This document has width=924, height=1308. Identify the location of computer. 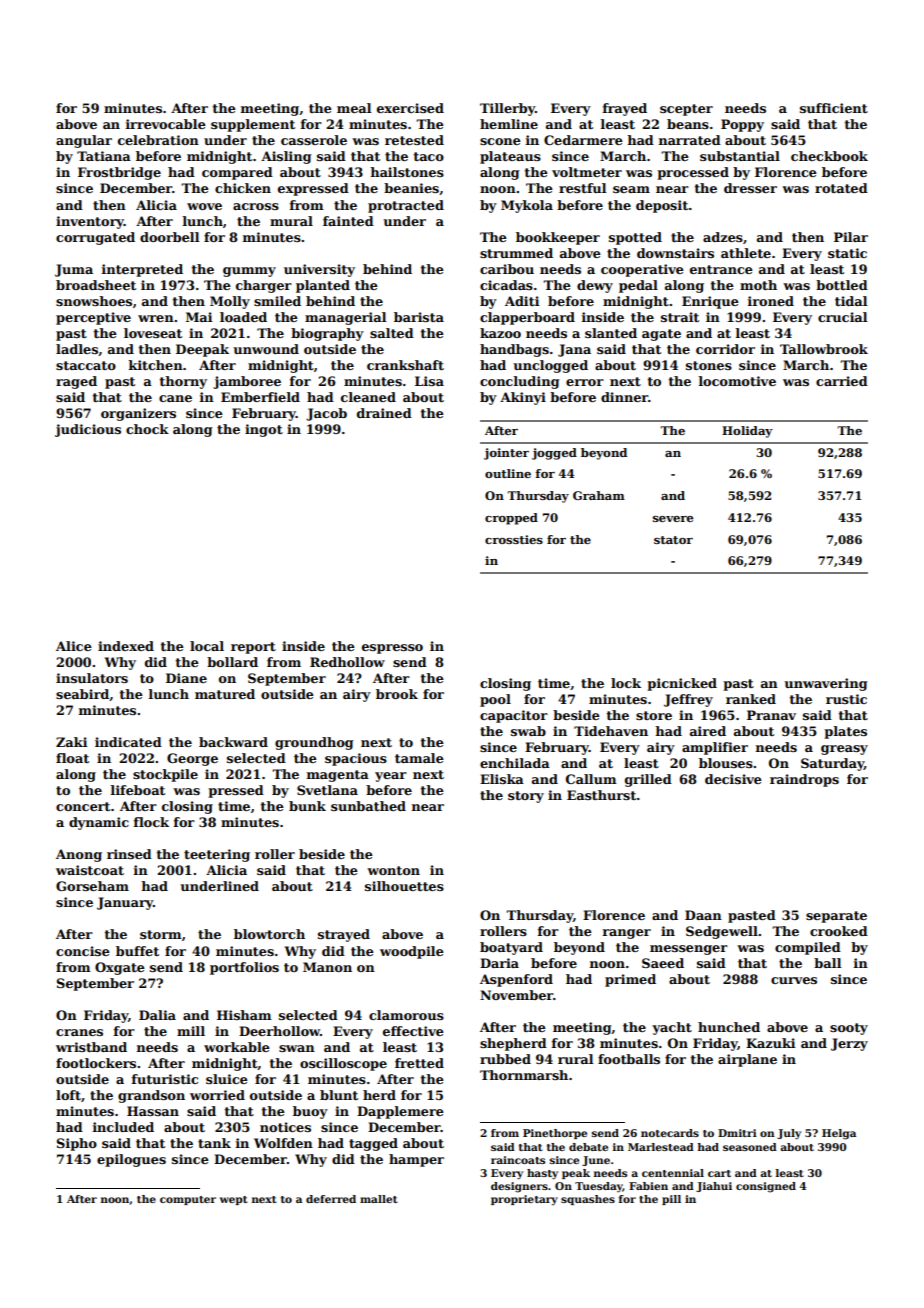
(188, 1200).
